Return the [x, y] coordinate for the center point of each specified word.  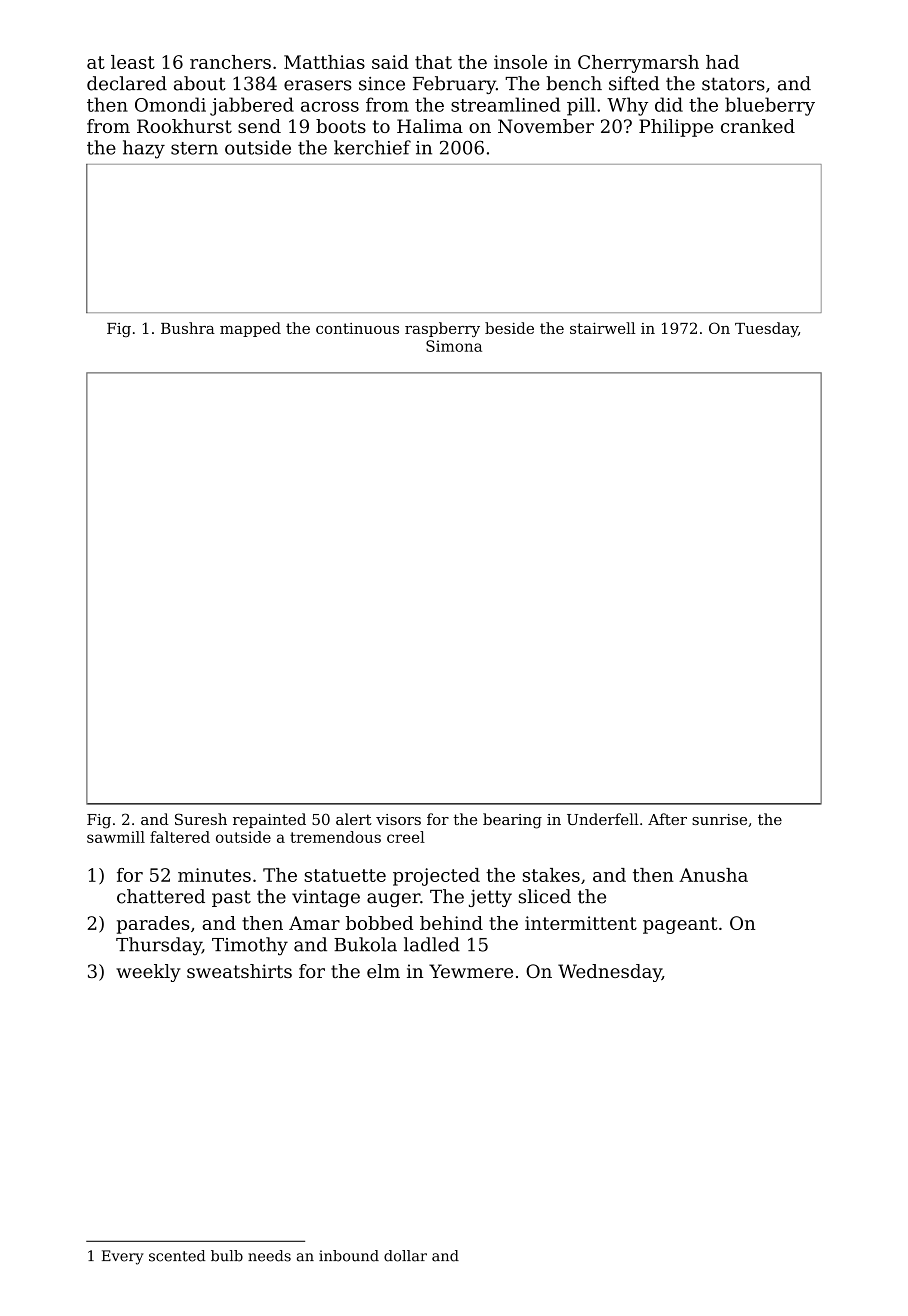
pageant [680, 925]
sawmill [116, 837]
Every [123, 1257]
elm [383, 971]
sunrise [719, 819]
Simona [454, 346]
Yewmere [471, 971]
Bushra [188, 328]
